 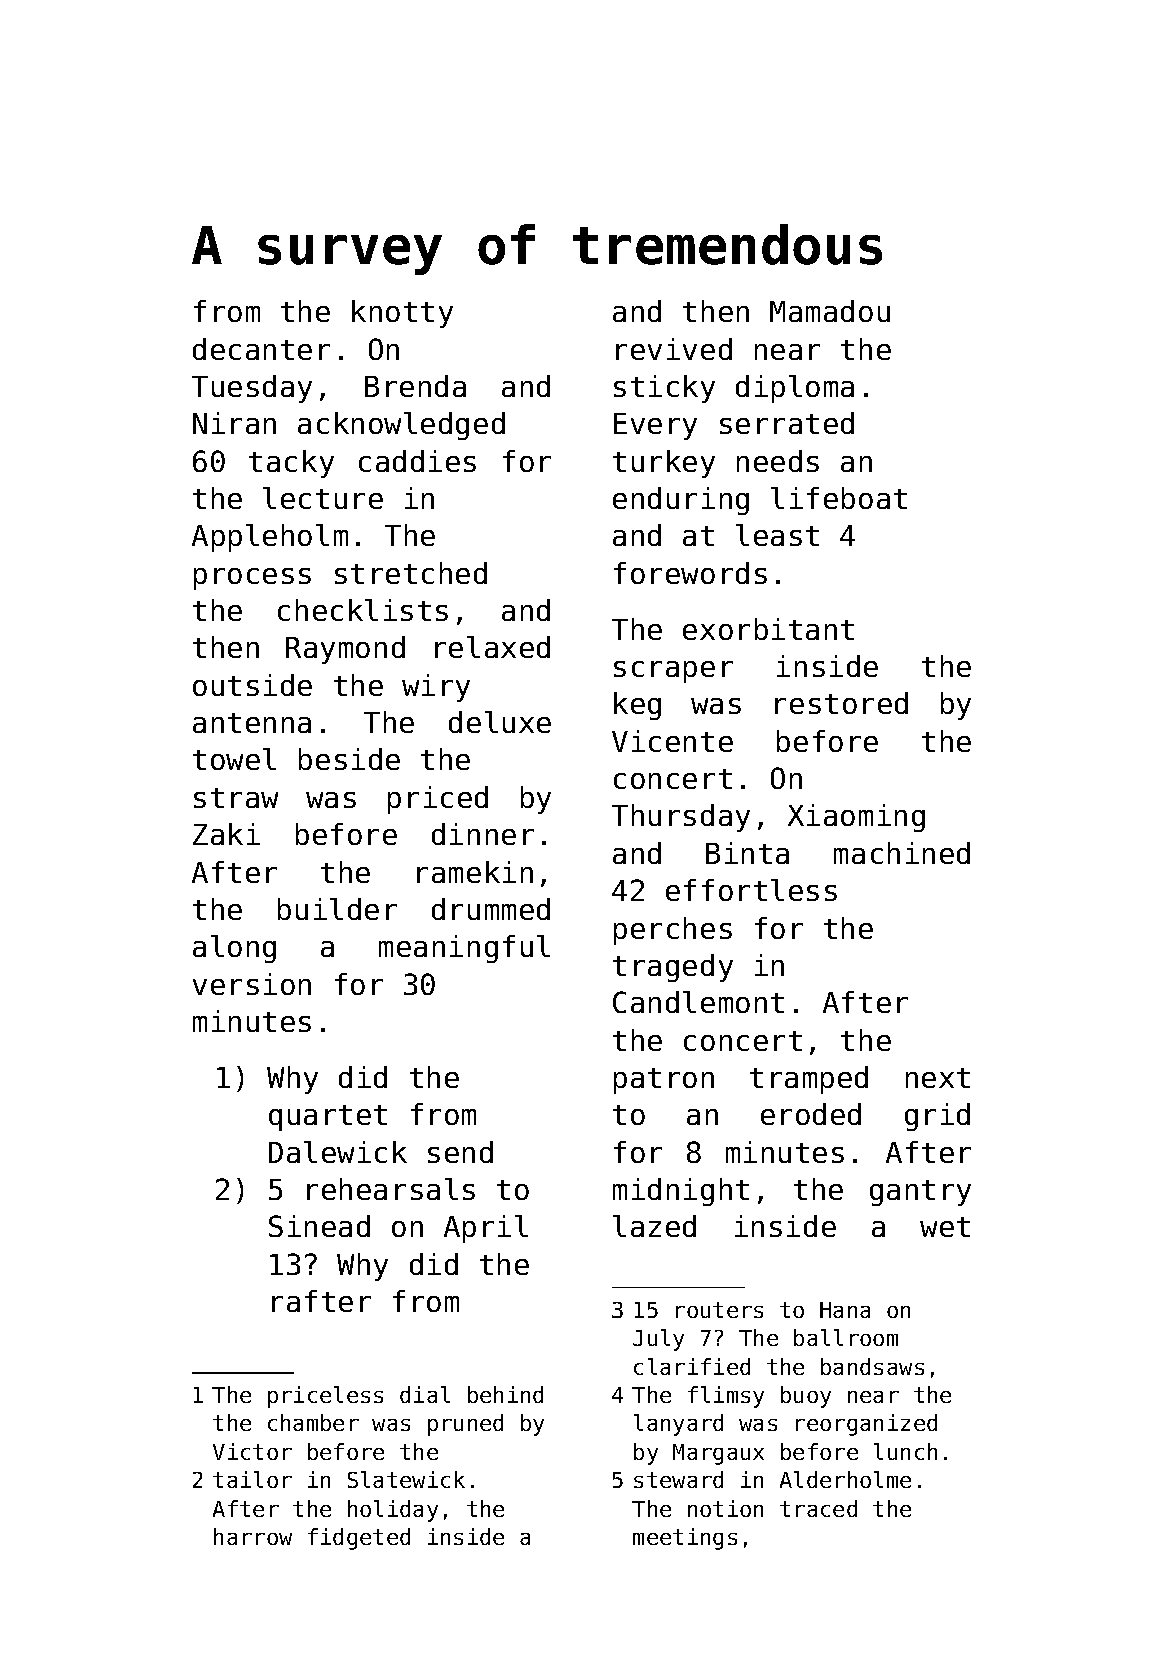 I want to click on next, so click(x=938, y=1078).
